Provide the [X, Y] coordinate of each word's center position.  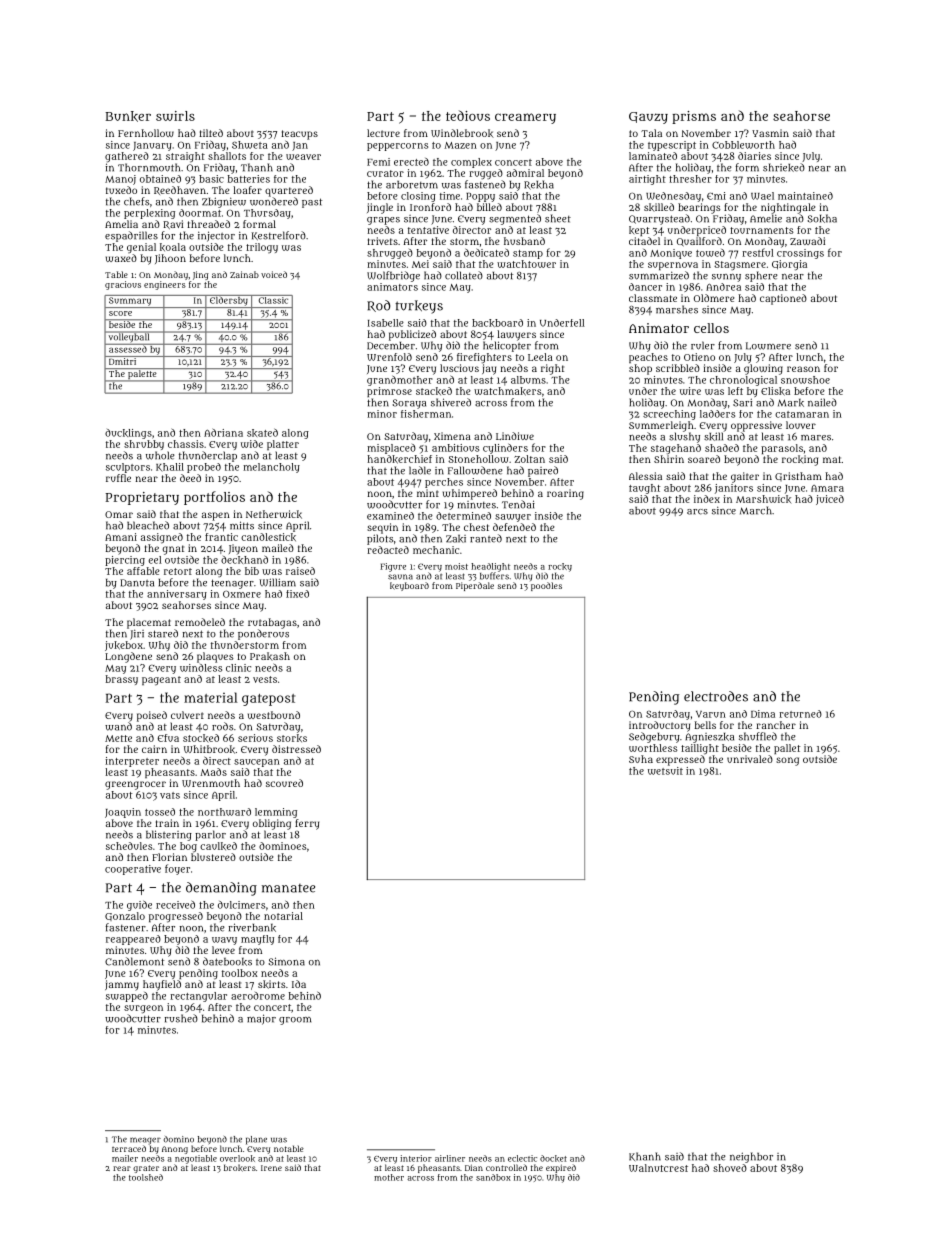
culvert [187, 715]
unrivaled [750, 759]
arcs [697, 512]
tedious [468, 115]
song [787, 761]
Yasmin [770, 133]
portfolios [214, 498]
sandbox [493, 1177]
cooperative [133, 870]
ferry [307, 824]
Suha [641, 759]
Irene [271, 1168]
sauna [400, 577]
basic [211, 179]
